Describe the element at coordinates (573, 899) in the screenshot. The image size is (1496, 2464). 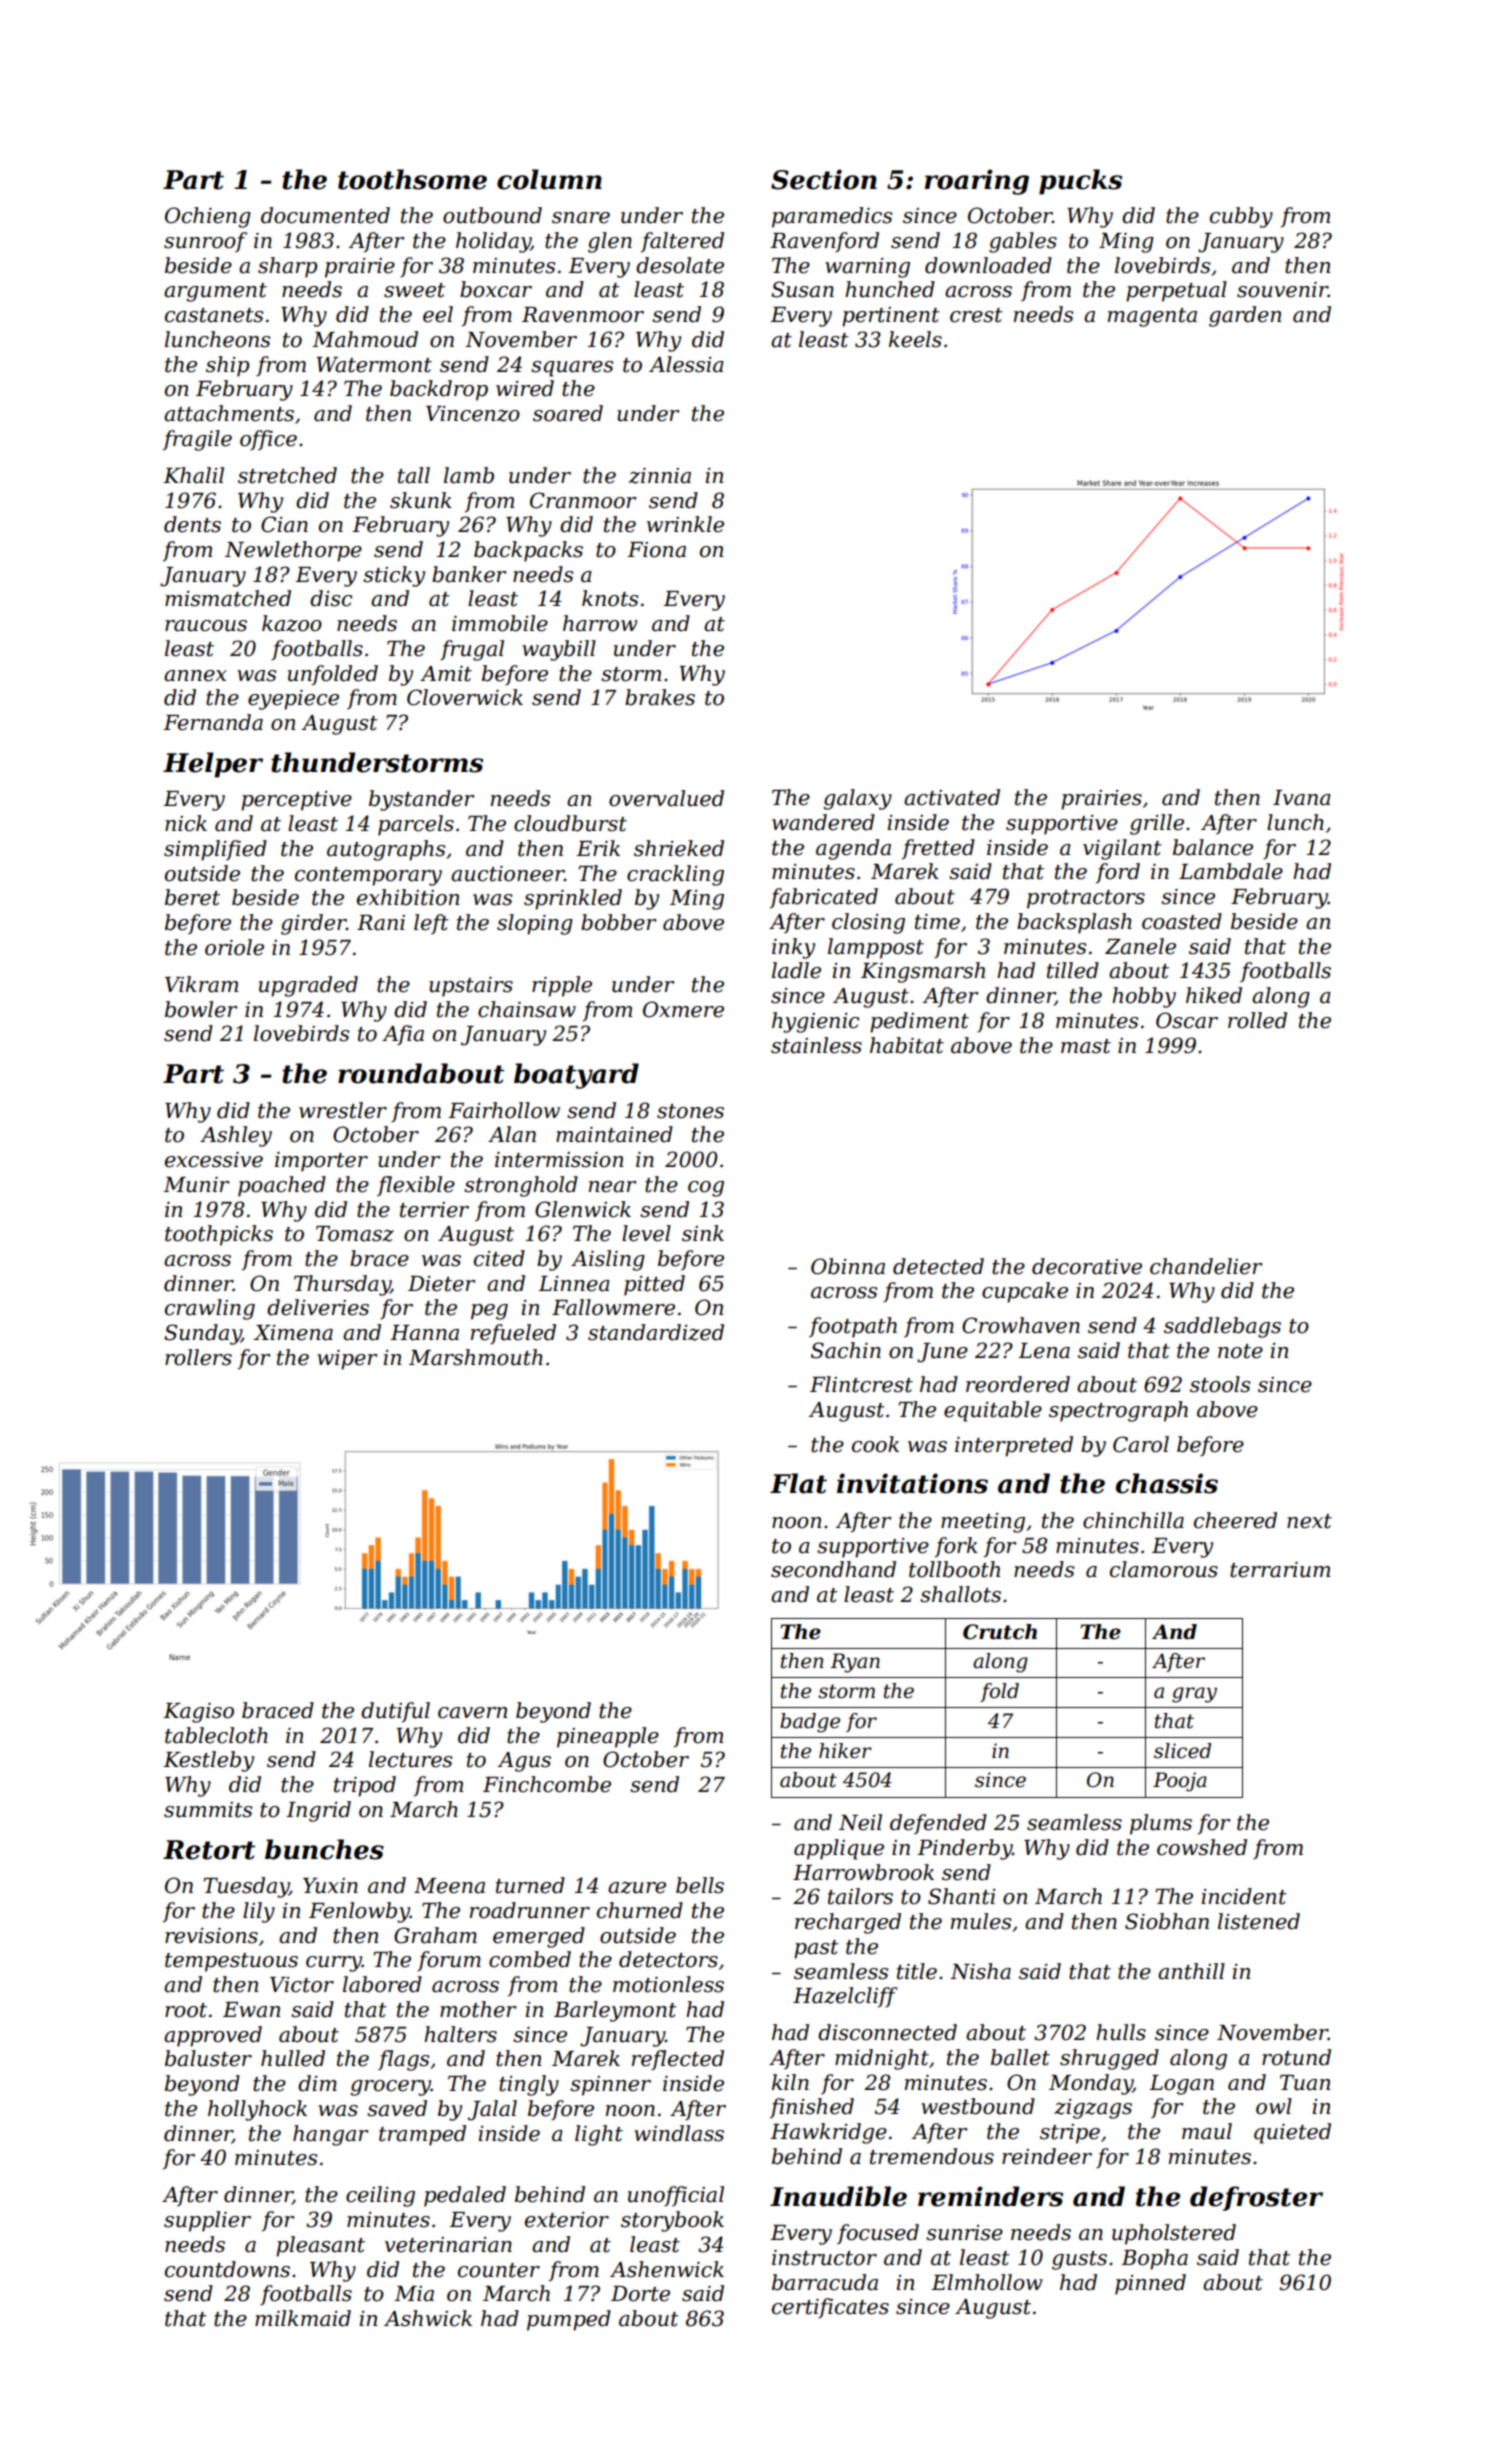
I see `sprinkled` at that location.
